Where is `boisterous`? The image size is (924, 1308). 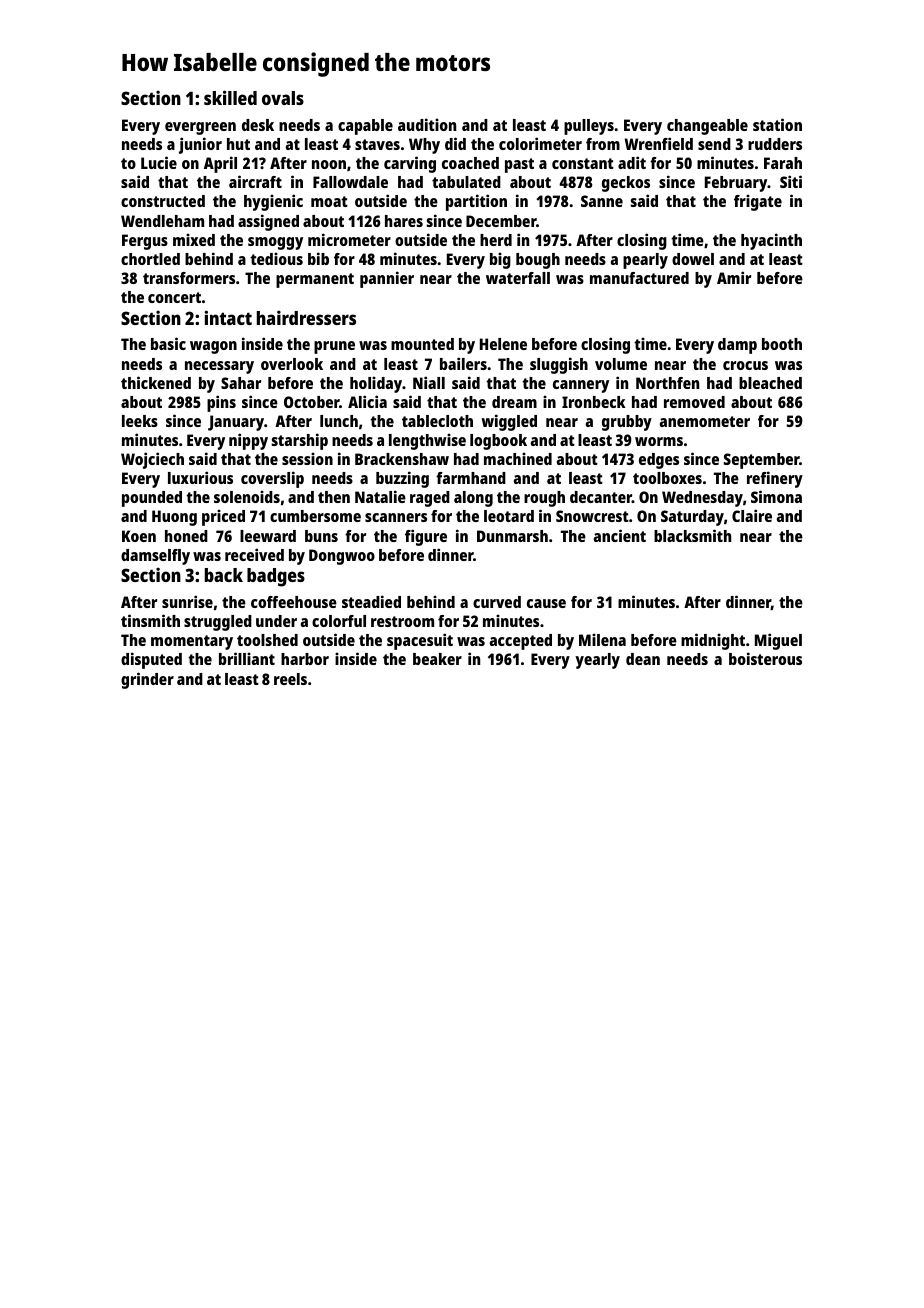 boisterous is located at coordinates (765, 658).
